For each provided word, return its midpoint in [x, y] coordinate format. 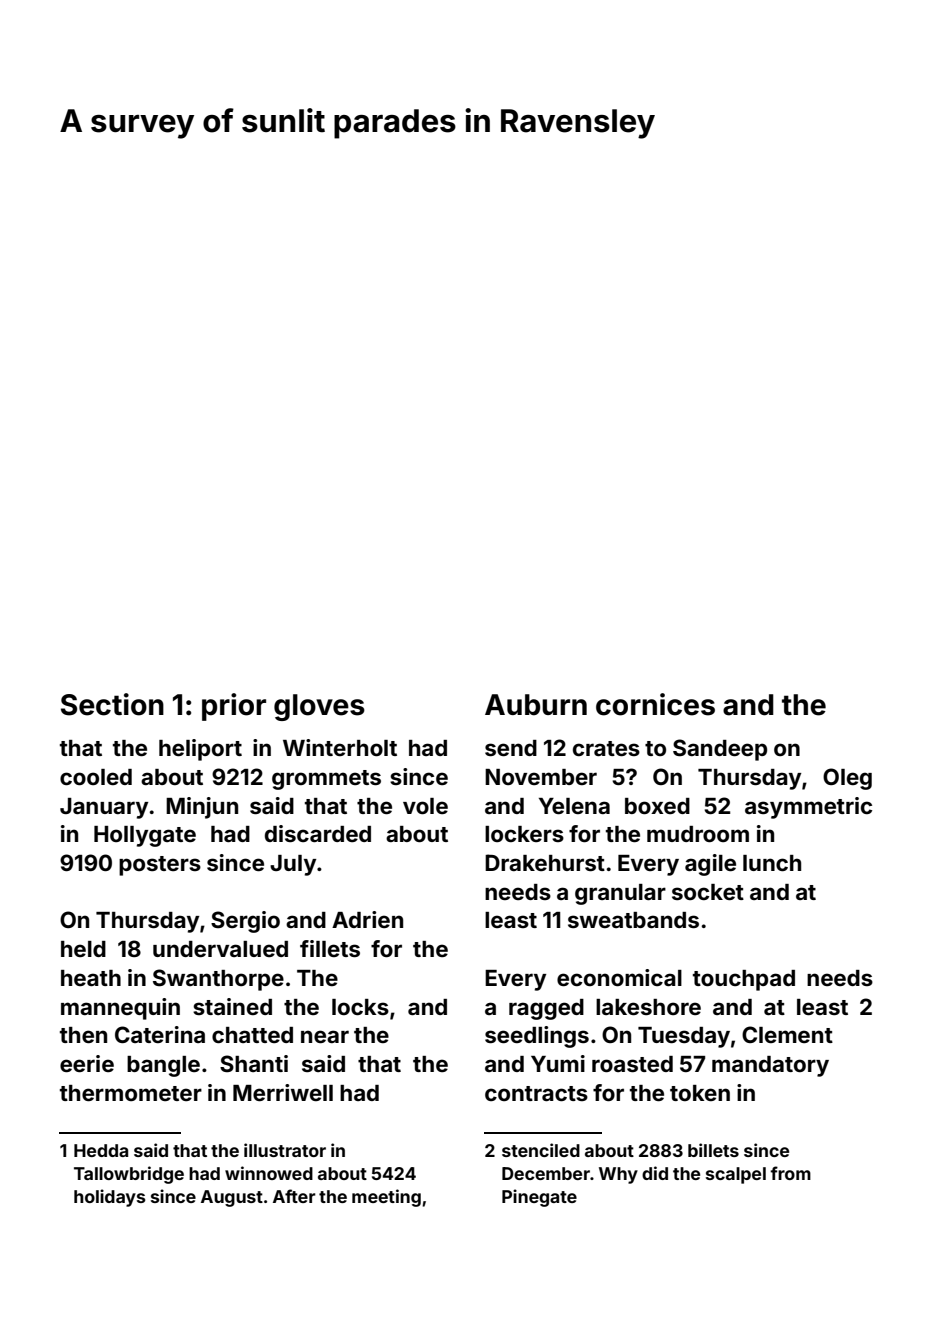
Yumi [558, 1063]
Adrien [367, 919]
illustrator [285, 1150]
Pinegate [539, 1198]
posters [160, 866]
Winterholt [340, 747]
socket [708, 892]
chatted [252, 1035]
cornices [655, 704]
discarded [318, 833]
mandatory [770, 1066]
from [790, 1173]
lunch [772, 863]
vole [425, 806]
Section [112, 704]
